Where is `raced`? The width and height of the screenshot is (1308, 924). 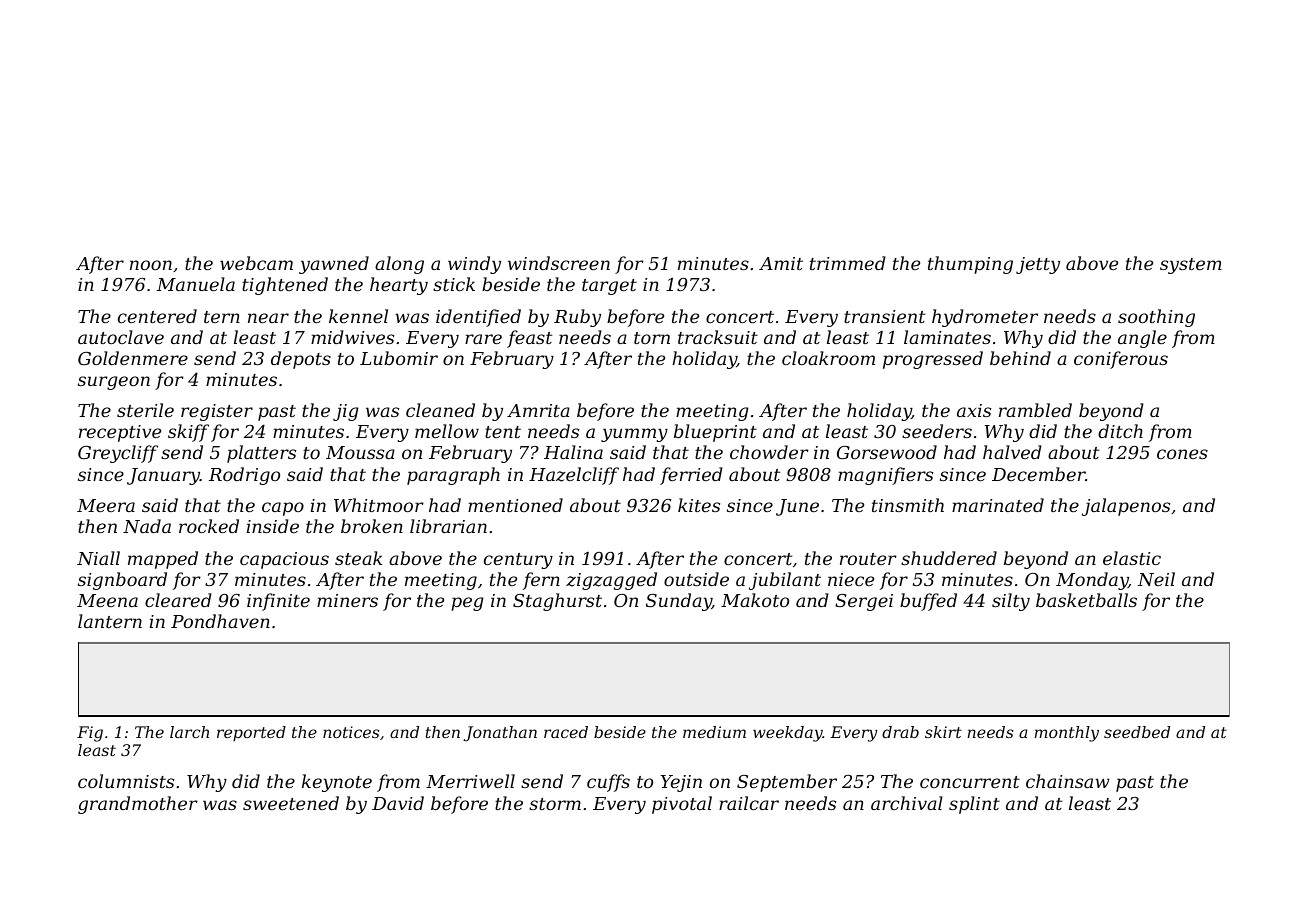
raced is located at coordinates (566, 732).
